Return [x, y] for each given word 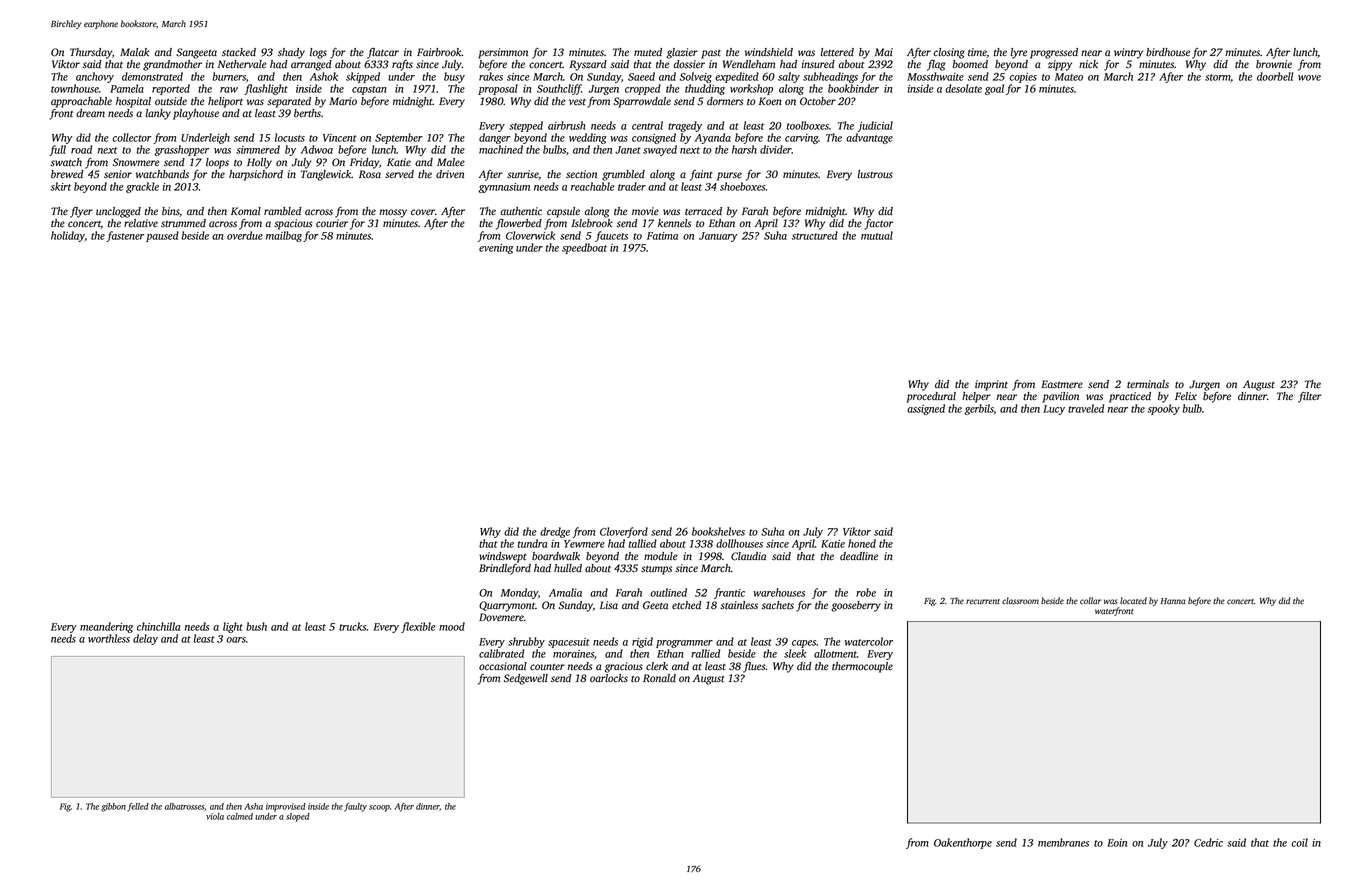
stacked [239, 52]
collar [1090, 600]
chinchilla [158, 626]
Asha [253, 806]
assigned [926, 409]
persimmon [503, 53]
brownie [1274, 64]
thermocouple [862, 667]
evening [496, 249]
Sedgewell [526, 679]
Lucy [1054, 410]
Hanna [1173, 601]
